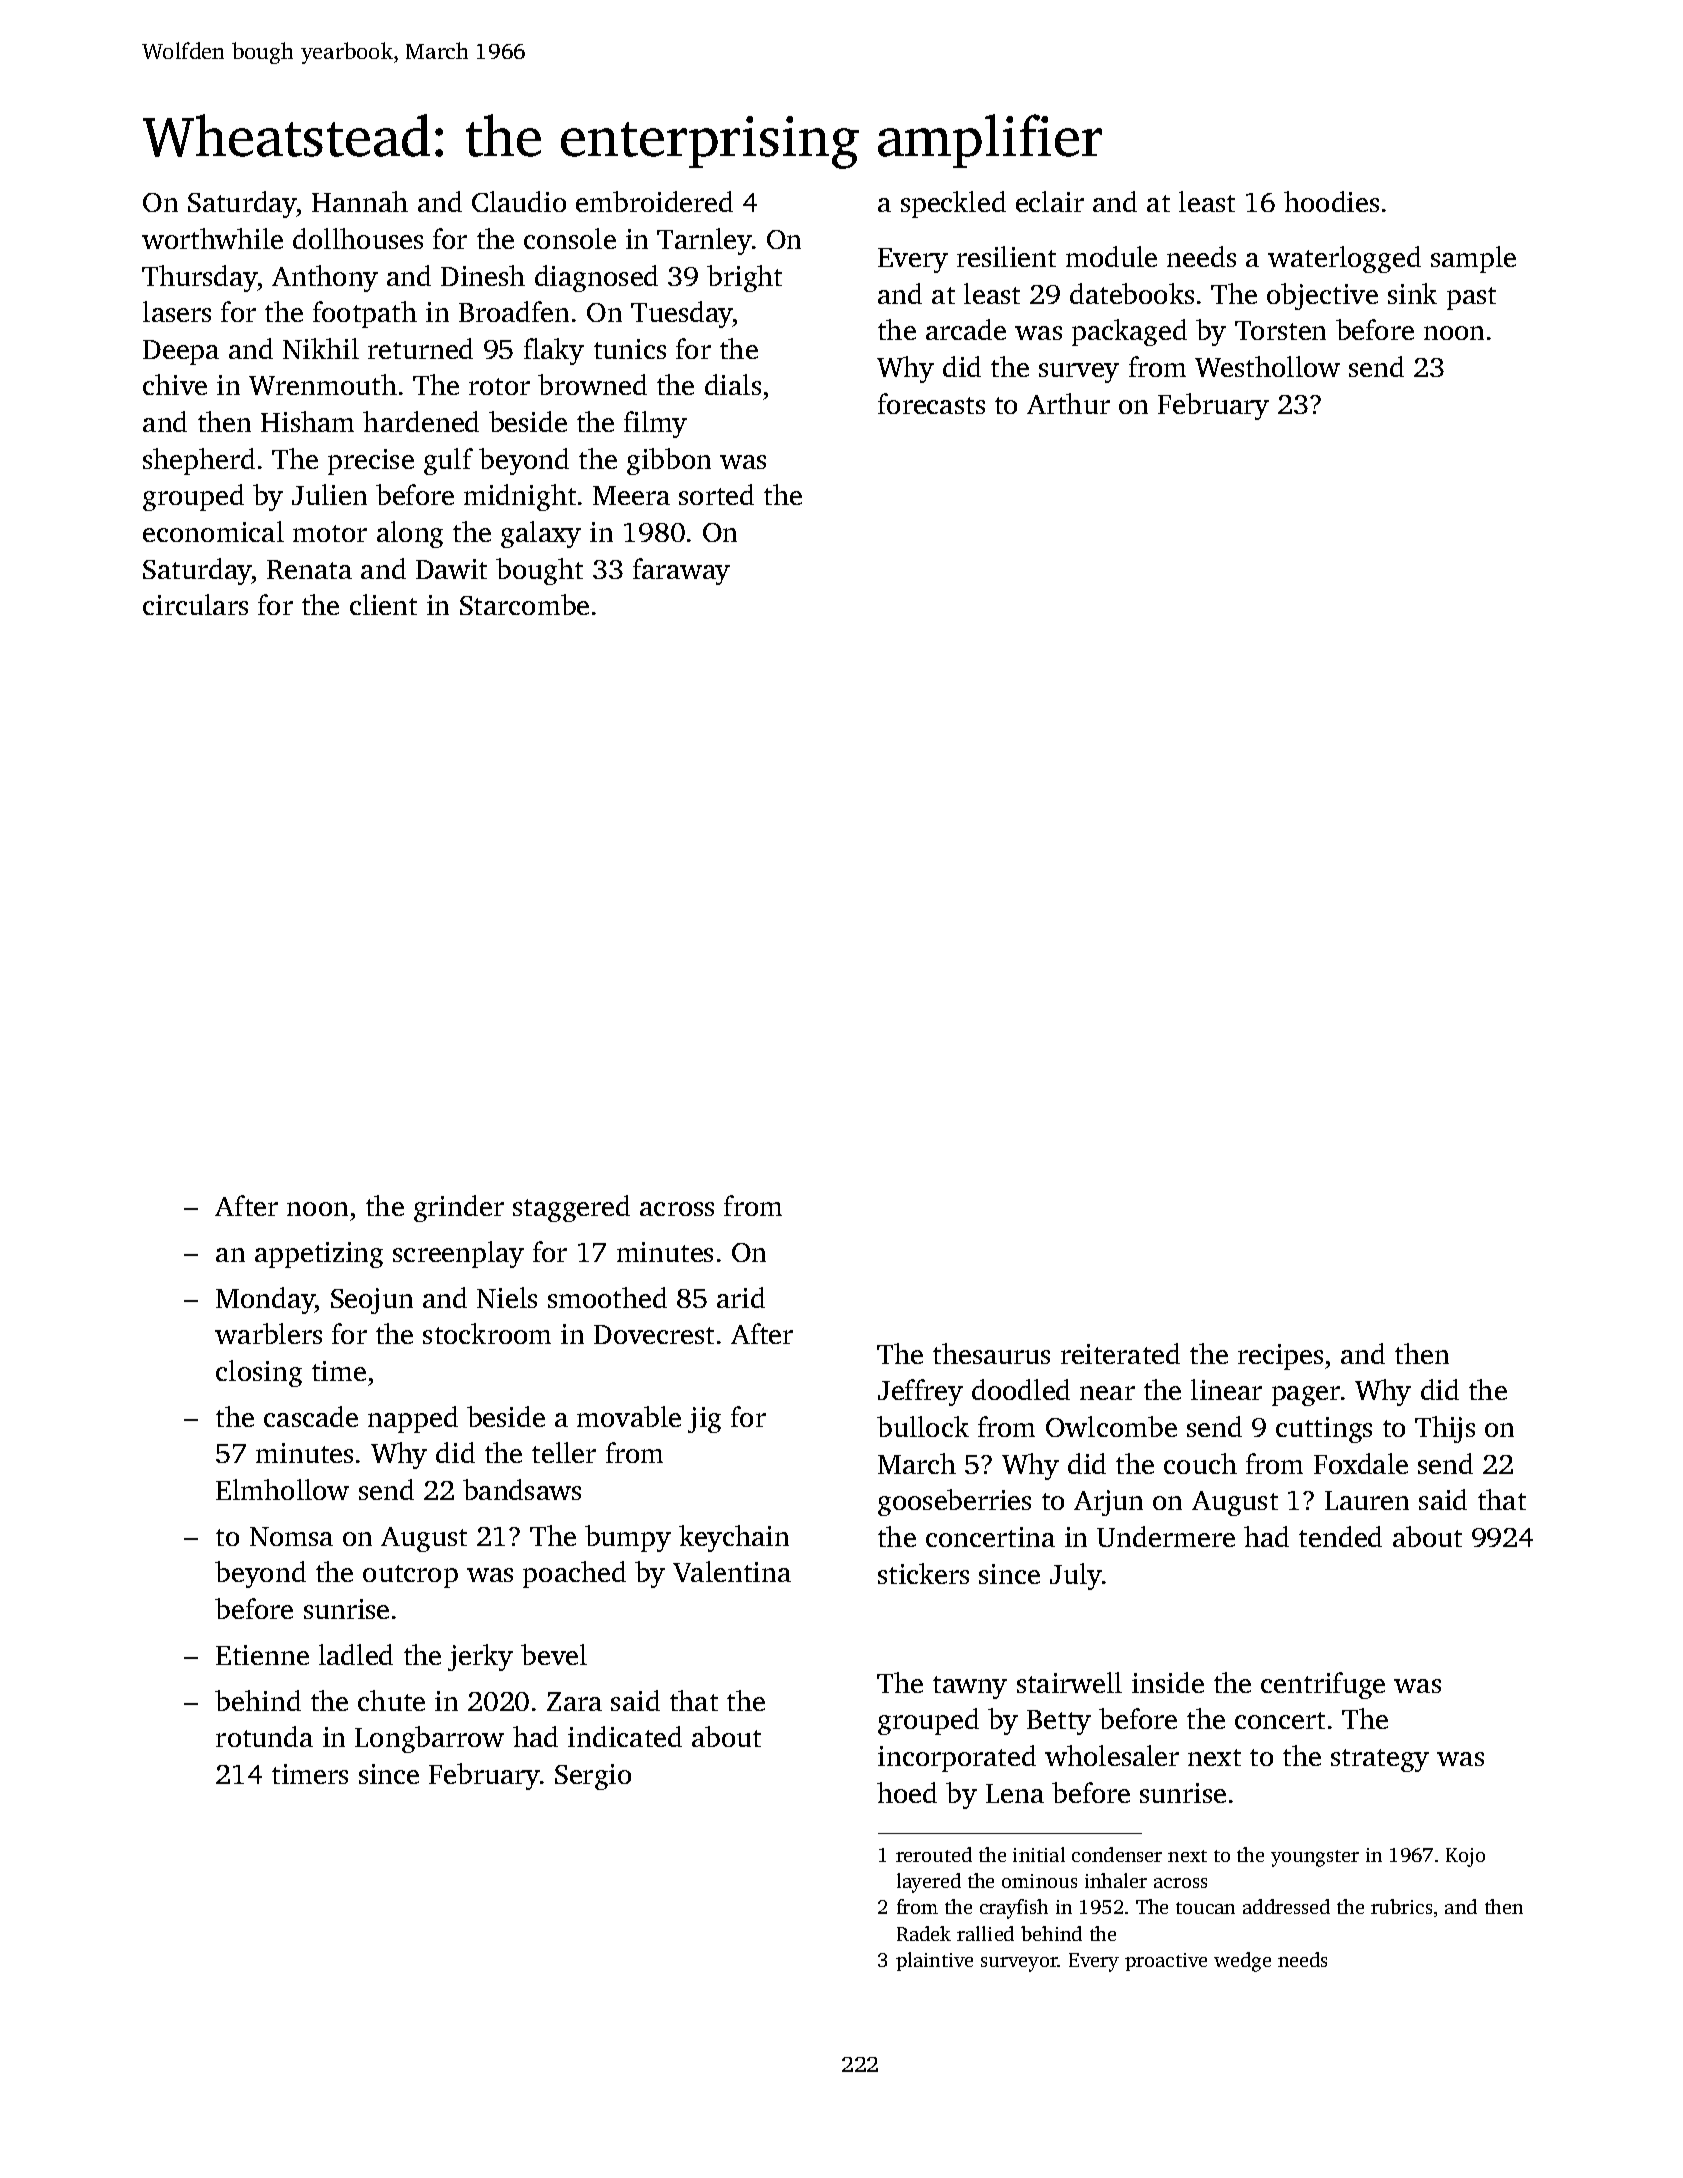 This screenshot has width=1683, height=2178. What do you see at coordinates (907, 1792) in the screenshot?
I see `hoed` at bounding box center [907, 1792].
